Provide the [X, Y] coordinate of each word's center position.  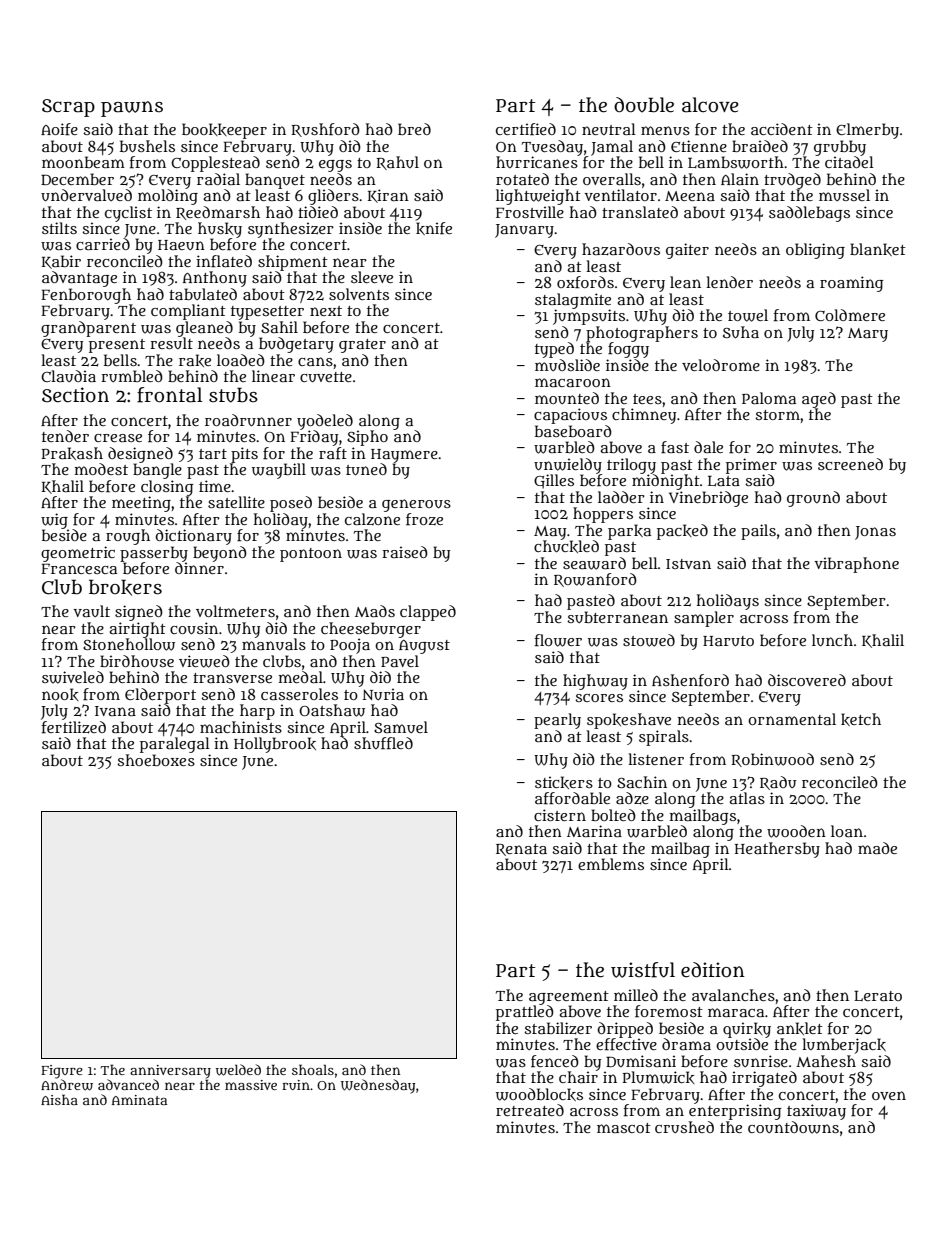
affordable [572, 798]
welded [238, 1070]
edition [713, 970]
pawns [132, 109]
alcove [710, 105]
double [644, 105]
